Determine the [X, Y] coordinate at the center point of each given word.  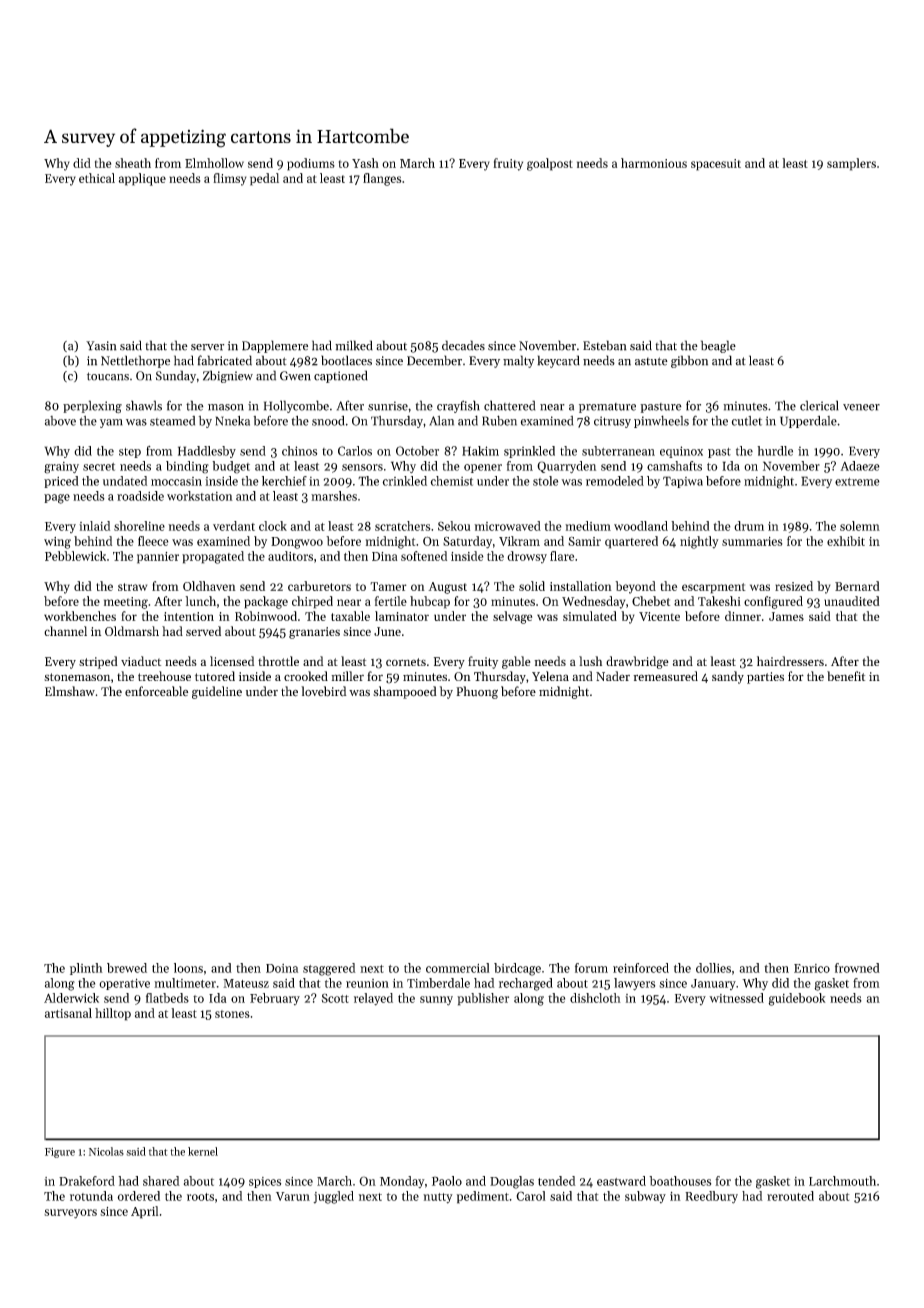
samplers [851, 164]
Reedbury [711, 1197]
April [144, 1212]
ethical [97, 178]
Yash [365, 163]
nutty [438, 1198]
